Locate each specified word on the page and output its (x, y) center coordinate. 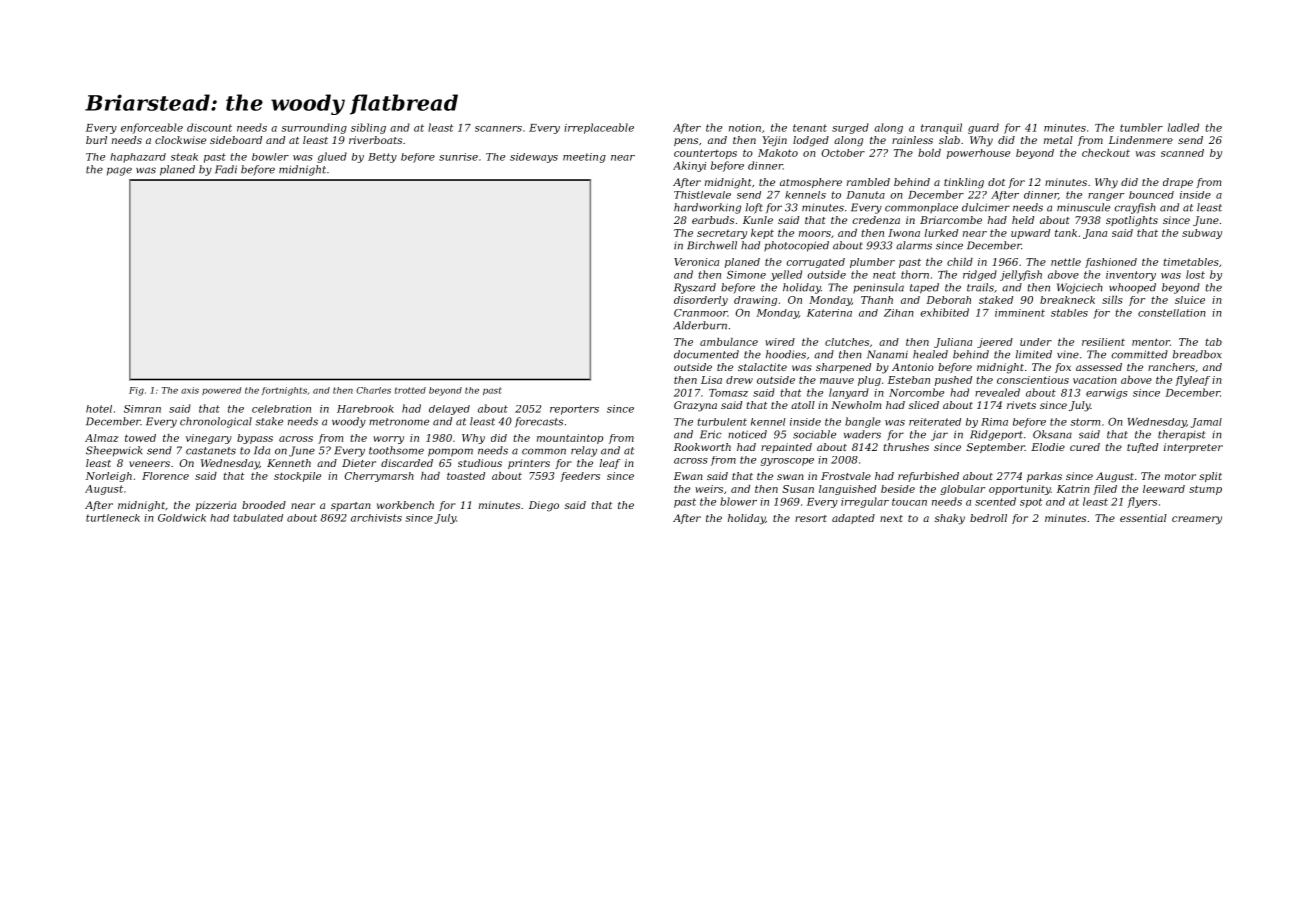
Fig (136, 391)
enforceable (152, 128)
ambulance (729, 342)
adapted (853, 519)
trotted (410, 390)
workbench (405, 505)
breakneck (1067, 300)
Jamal (1206, 423)
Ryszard (695, 288)
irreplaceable (599, 128)
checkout (1106, 153)
